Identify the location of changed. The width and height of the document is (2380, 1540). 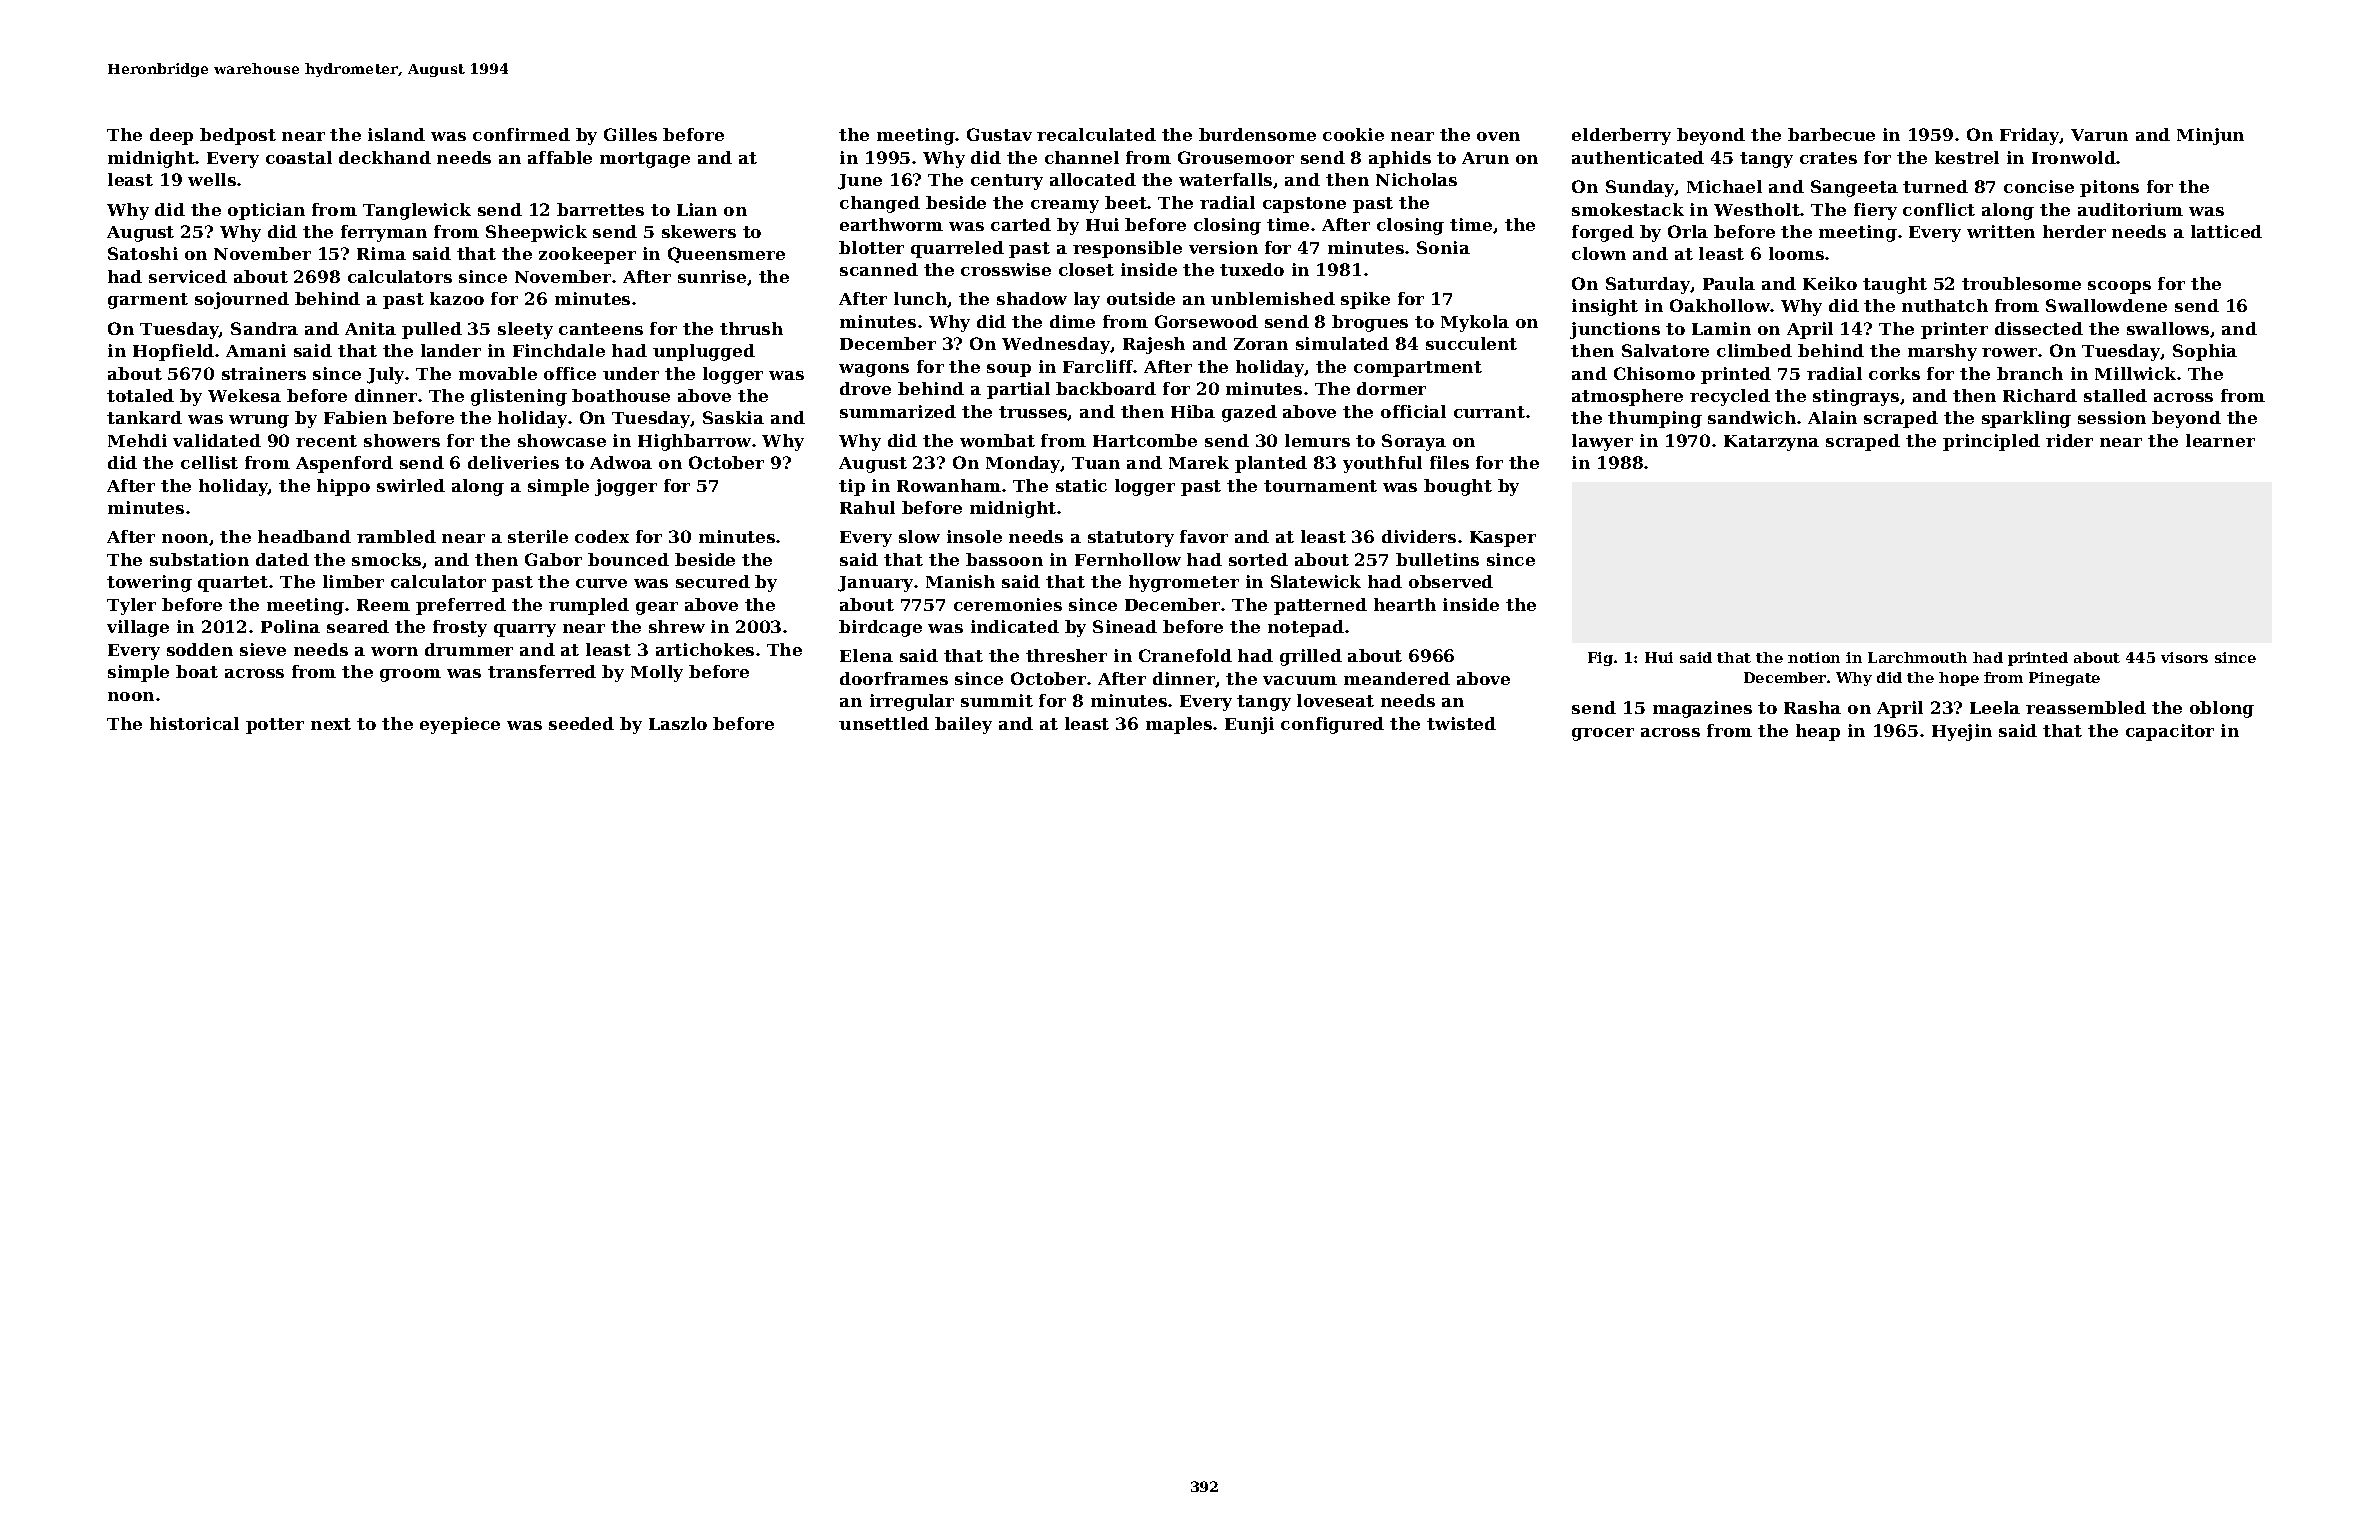
(880, 204).
